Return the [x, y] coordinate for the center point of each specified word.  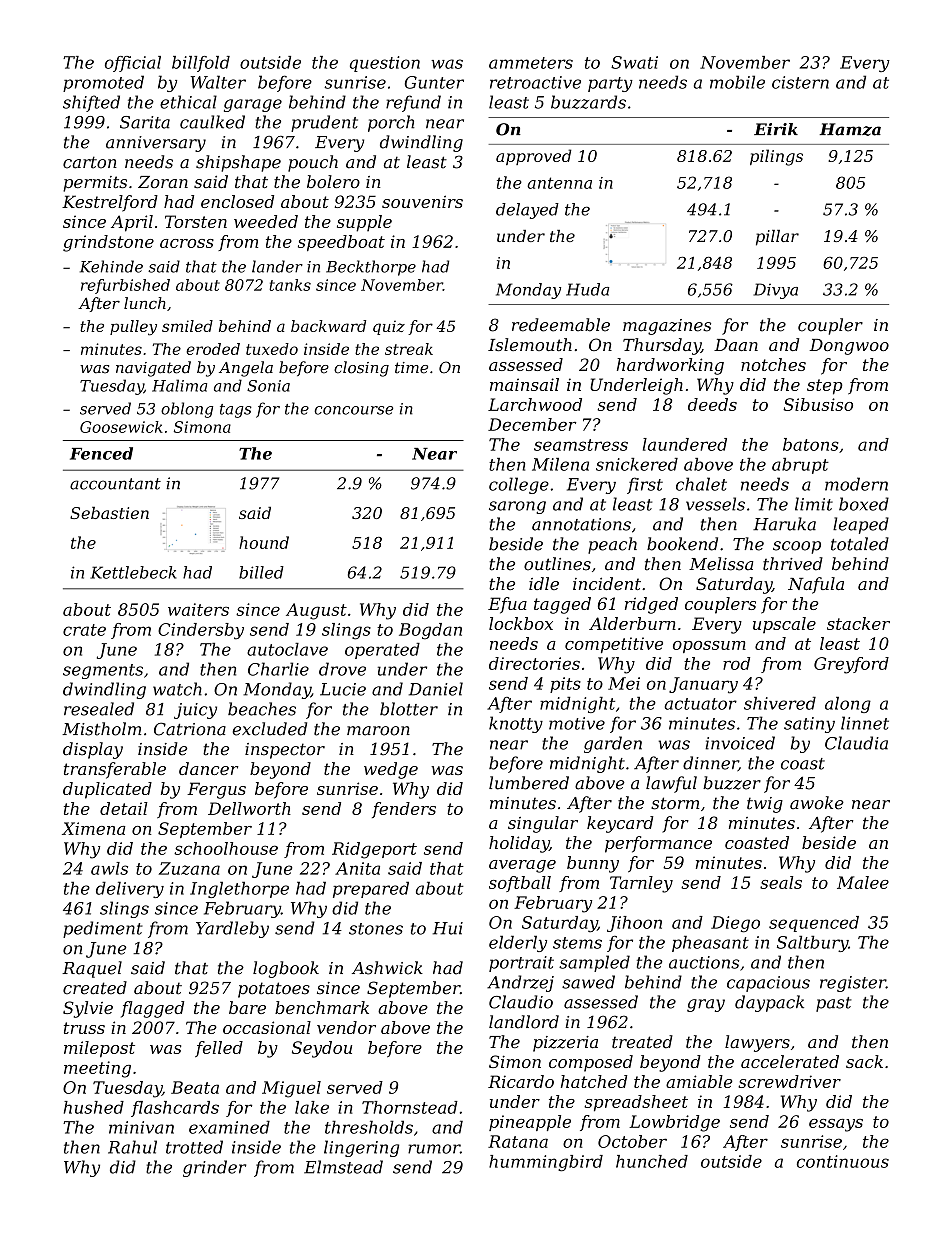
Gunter [434, 82]
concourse [353, 410]
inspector [285, 751]
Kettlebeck [133, 572]
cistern [800, 82]
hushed [94, 1107]
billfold [201, 64]
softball [520, 884]
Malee [863, 882]
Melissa [721, 564]
